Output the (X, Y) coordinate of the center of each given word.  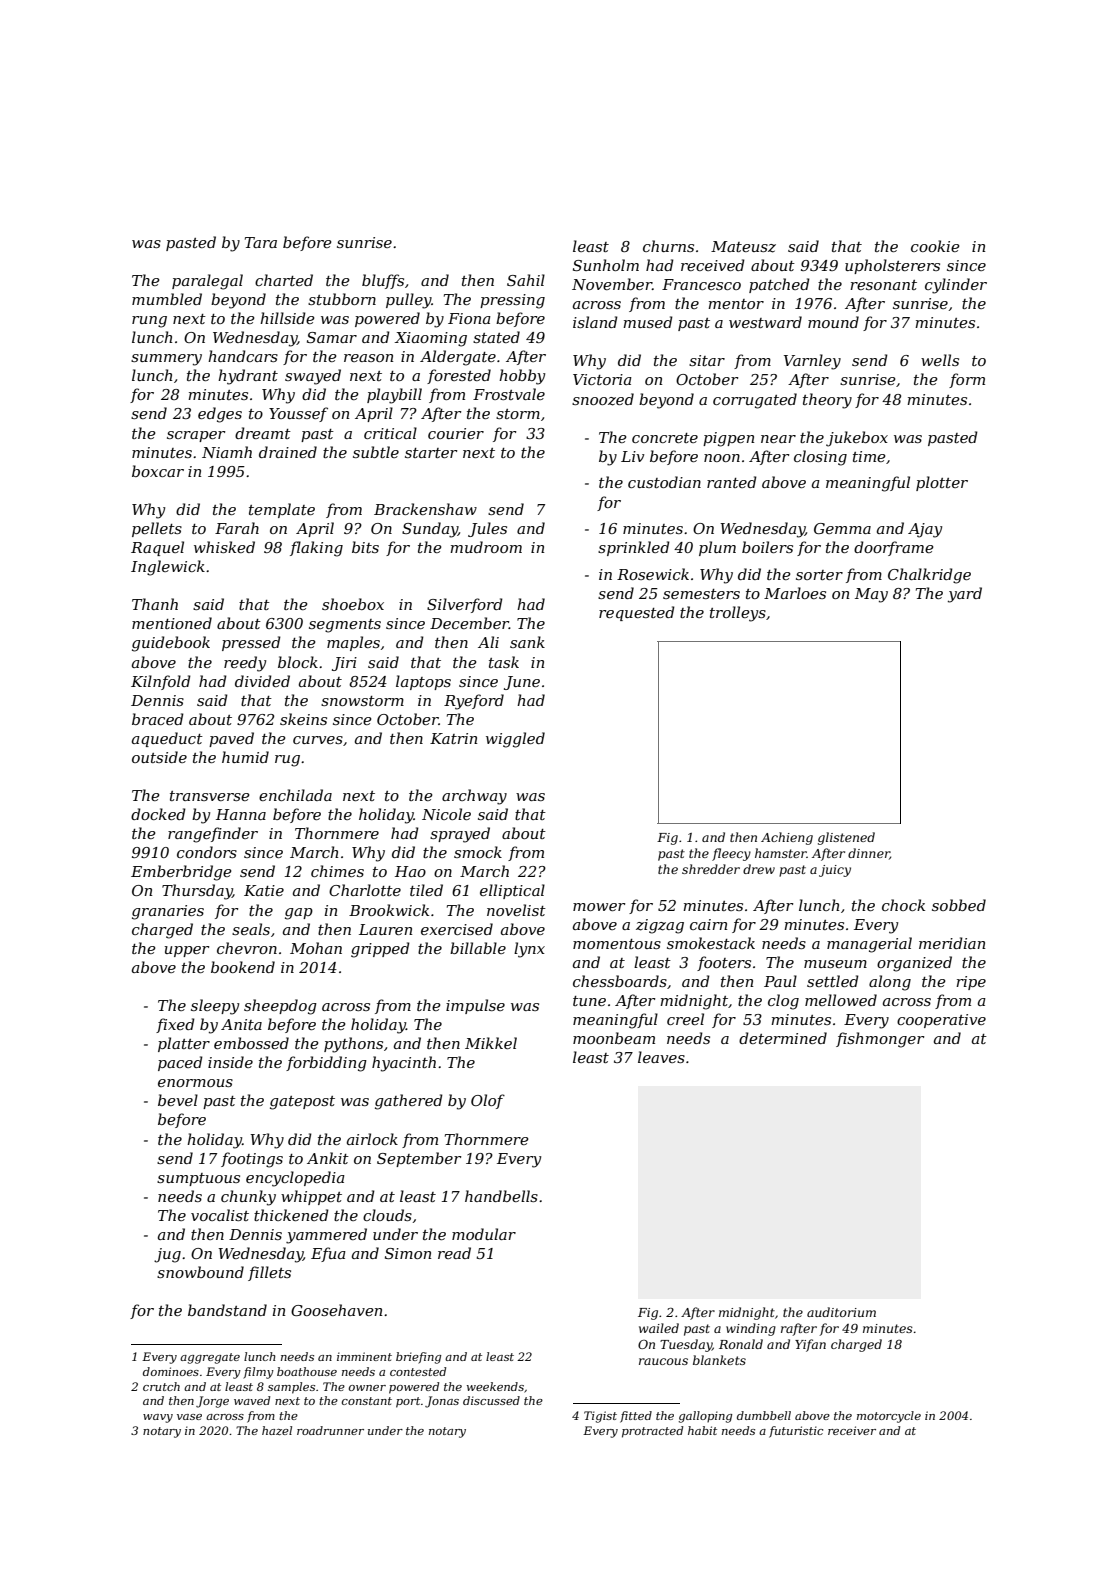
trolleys (738, 614)
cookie (935, 246)
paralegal (207, 282)
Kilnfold (161, 682)
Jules (487, 529)
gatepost (302, 1103)
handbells (501, 1196)
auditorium (841, 1312)
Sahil (526, 280)
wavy (158, 1418)
